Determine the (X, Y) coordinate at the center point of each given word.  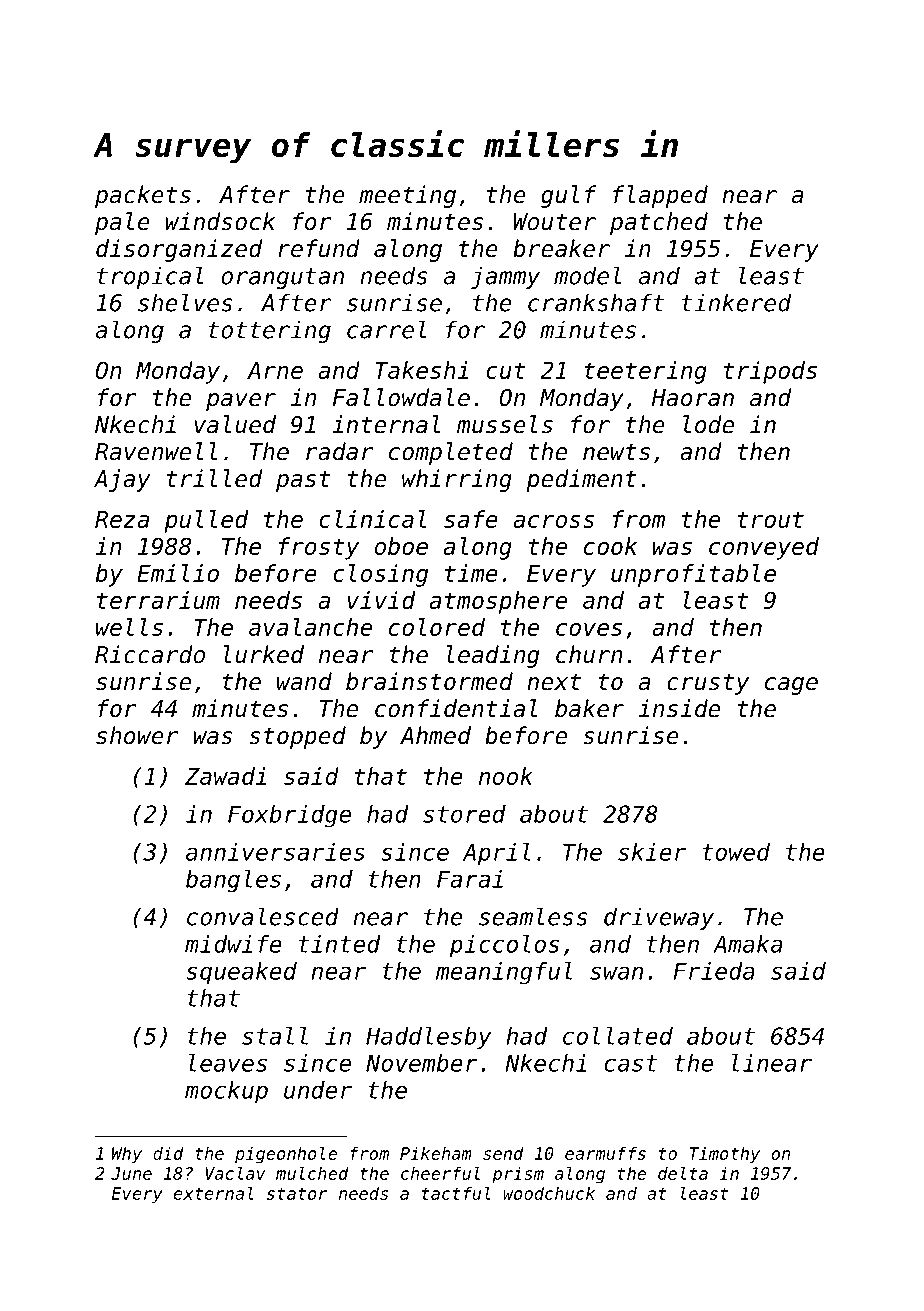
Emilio (178, 573)
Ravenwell (156, 451)
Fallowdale (401, 397)
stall (275, 1036)
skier (652, 852)
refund (319, 248)
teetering (645, 372)
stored (464, 814)
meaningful (504, 973)
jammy (505, 277)
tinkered (736, 302)
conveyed (764, 548)
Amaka (747, 944)
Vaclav (236, 1173)
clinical (372, 519)
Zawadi (225, 776)
